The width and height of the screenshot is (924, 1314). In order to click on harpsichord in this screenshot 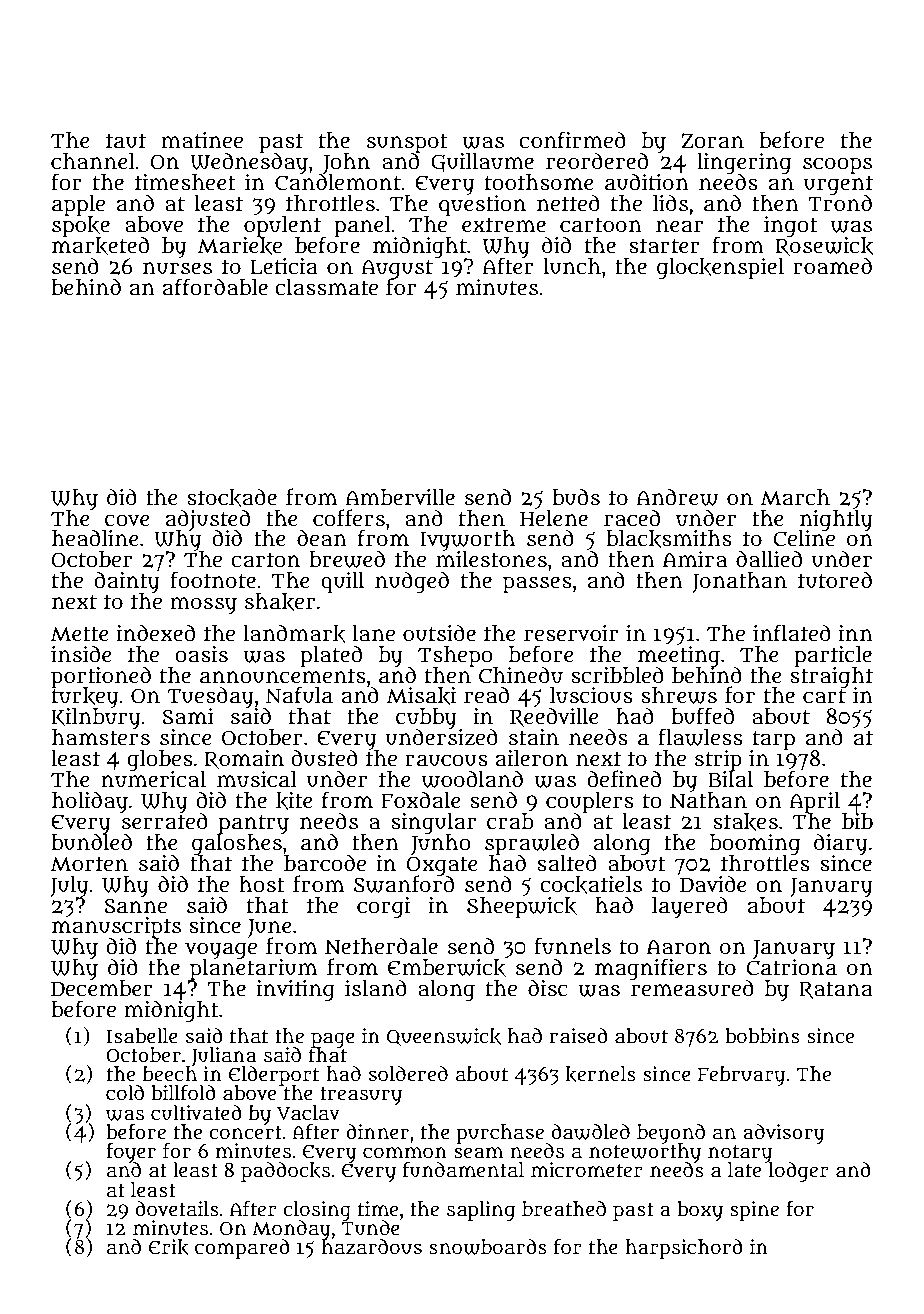, I will do `click(684, 1249)`.
